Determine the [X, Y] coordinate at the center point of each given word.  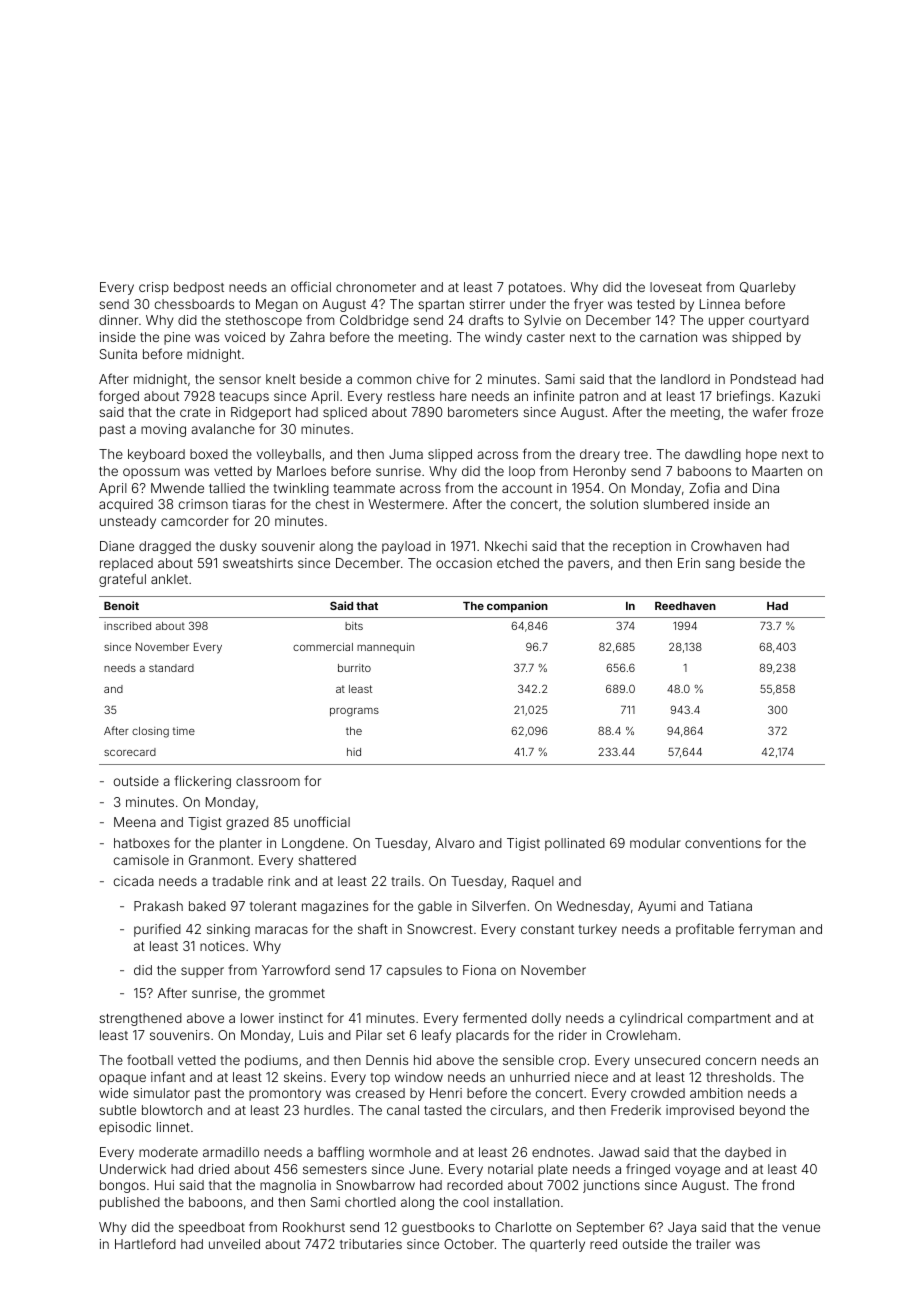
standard [171, 668]
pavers [588, 565]
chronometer [376, 287]
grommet [297, 995]
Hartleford [145, 1243]
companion [517, 607]
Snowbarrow [375, 1185]
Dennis [387, 1060]
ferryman [767, 930]
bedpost [199, 288]
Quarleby [767, 288]
